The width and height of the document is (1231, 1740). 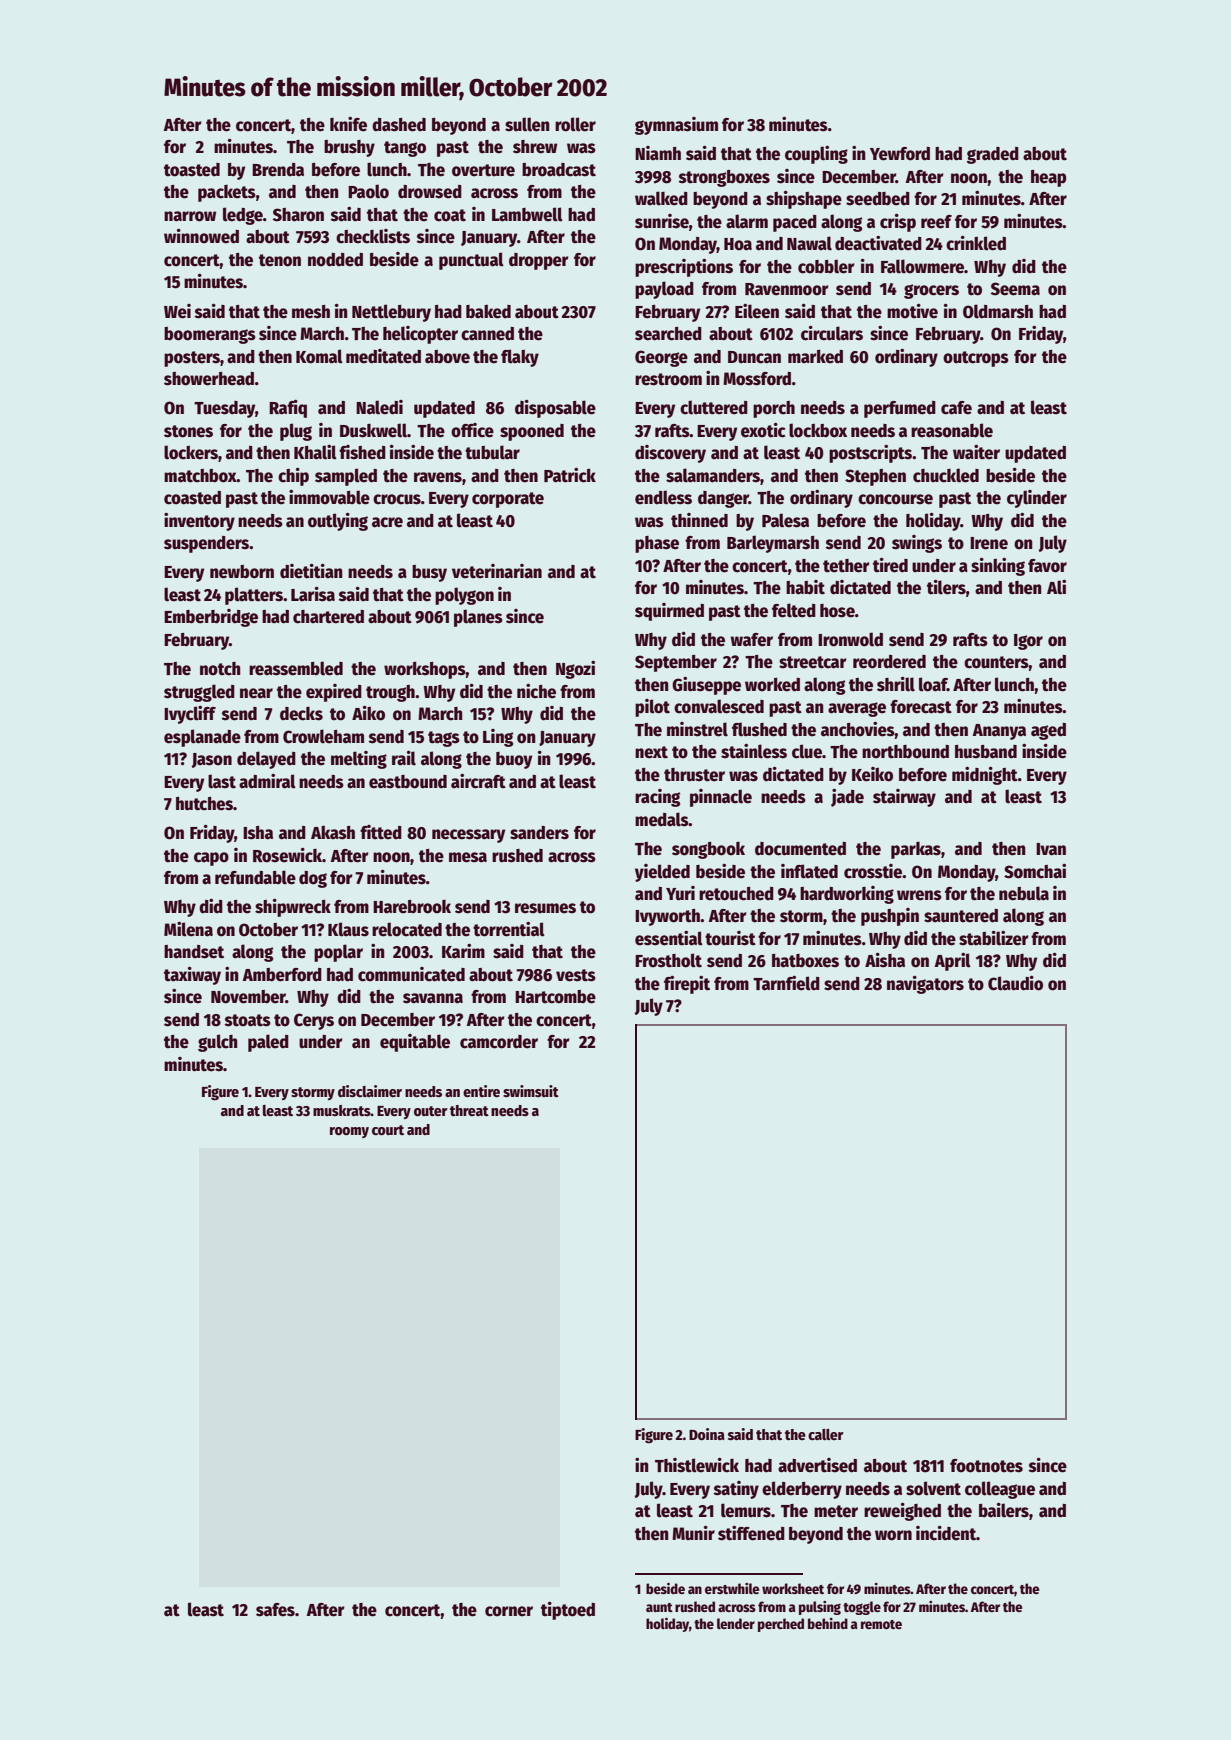 What do you see at coordinates (275, 1610) in the document?
I see `safes` at bounding box center [275, 1610].
